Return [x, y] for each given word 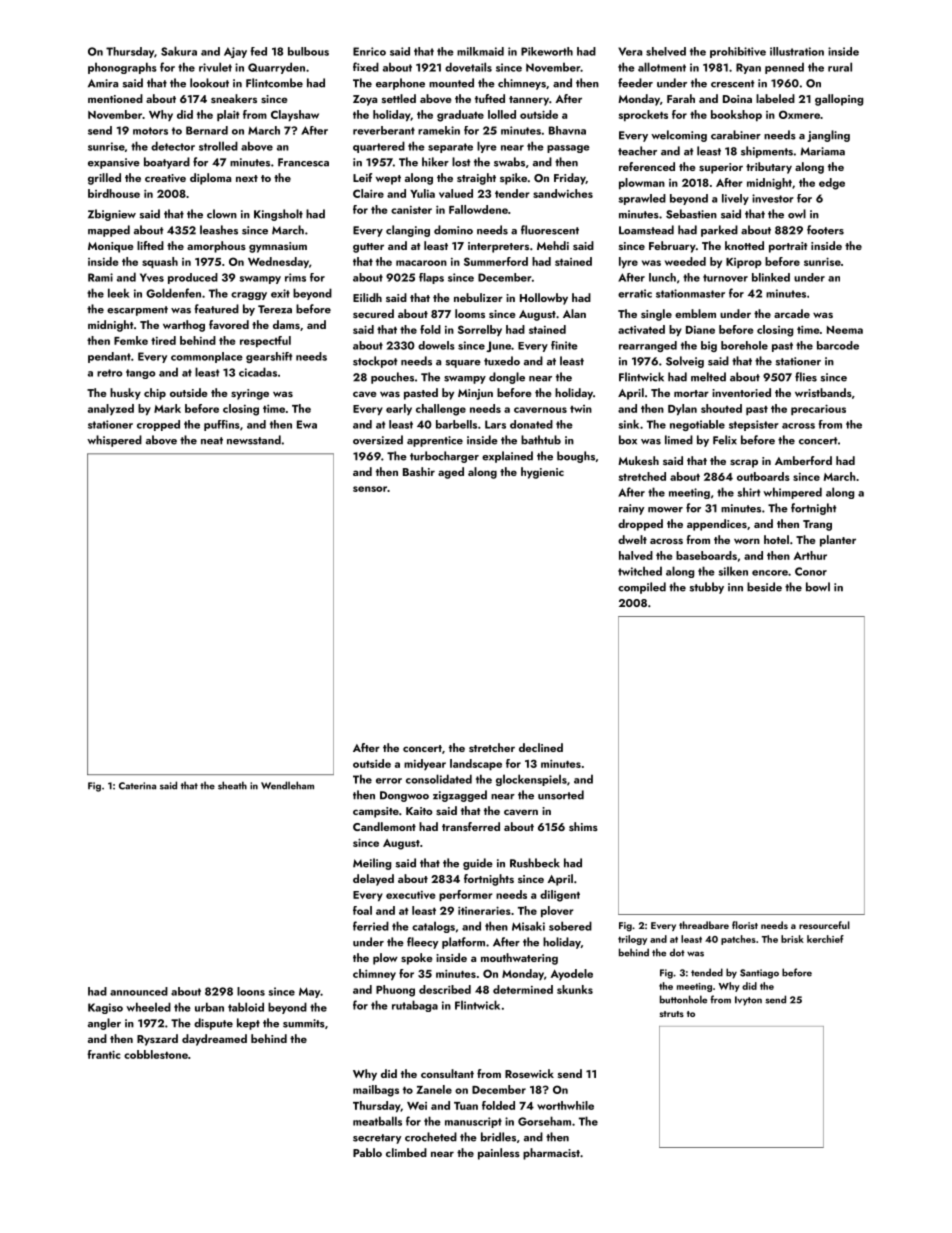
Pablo [367, 1152]
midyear [425, 764]
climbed [406, 1152]
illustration [797, 51]
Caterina [137, 786]
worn [747, 541]
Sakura [179, 51]
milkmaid [480, 51]
